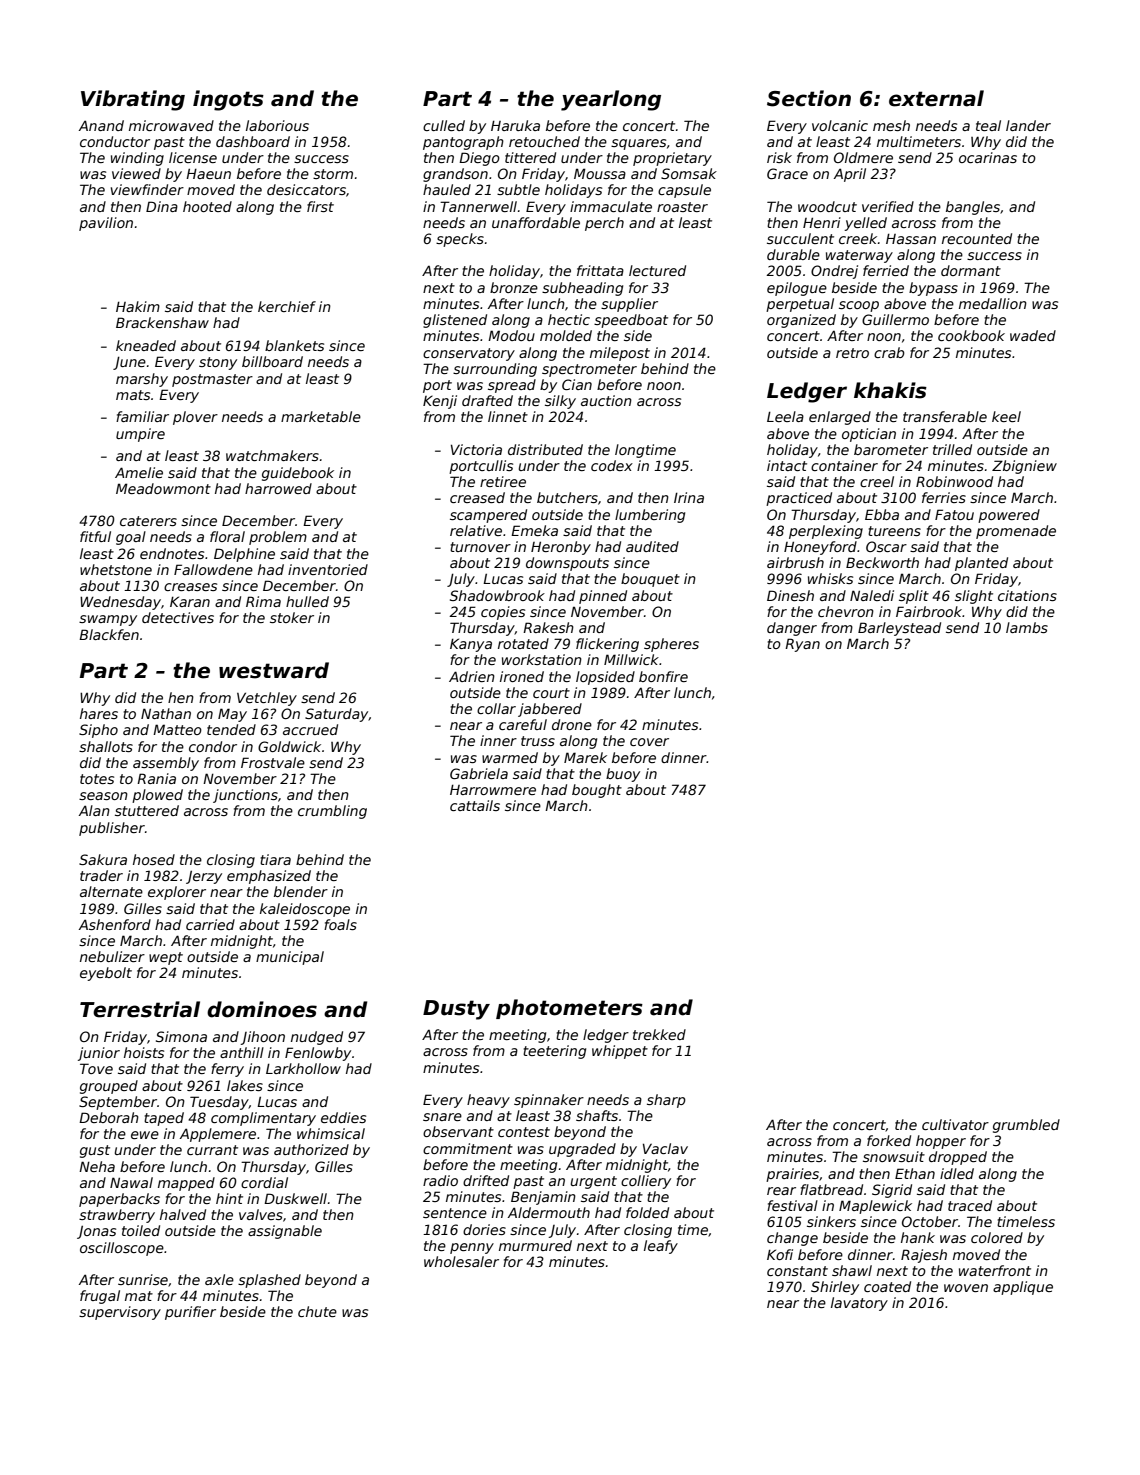 The height and width of the screenshot is (1475, 1140). I want to click on yearlong, so click(611, 100).
